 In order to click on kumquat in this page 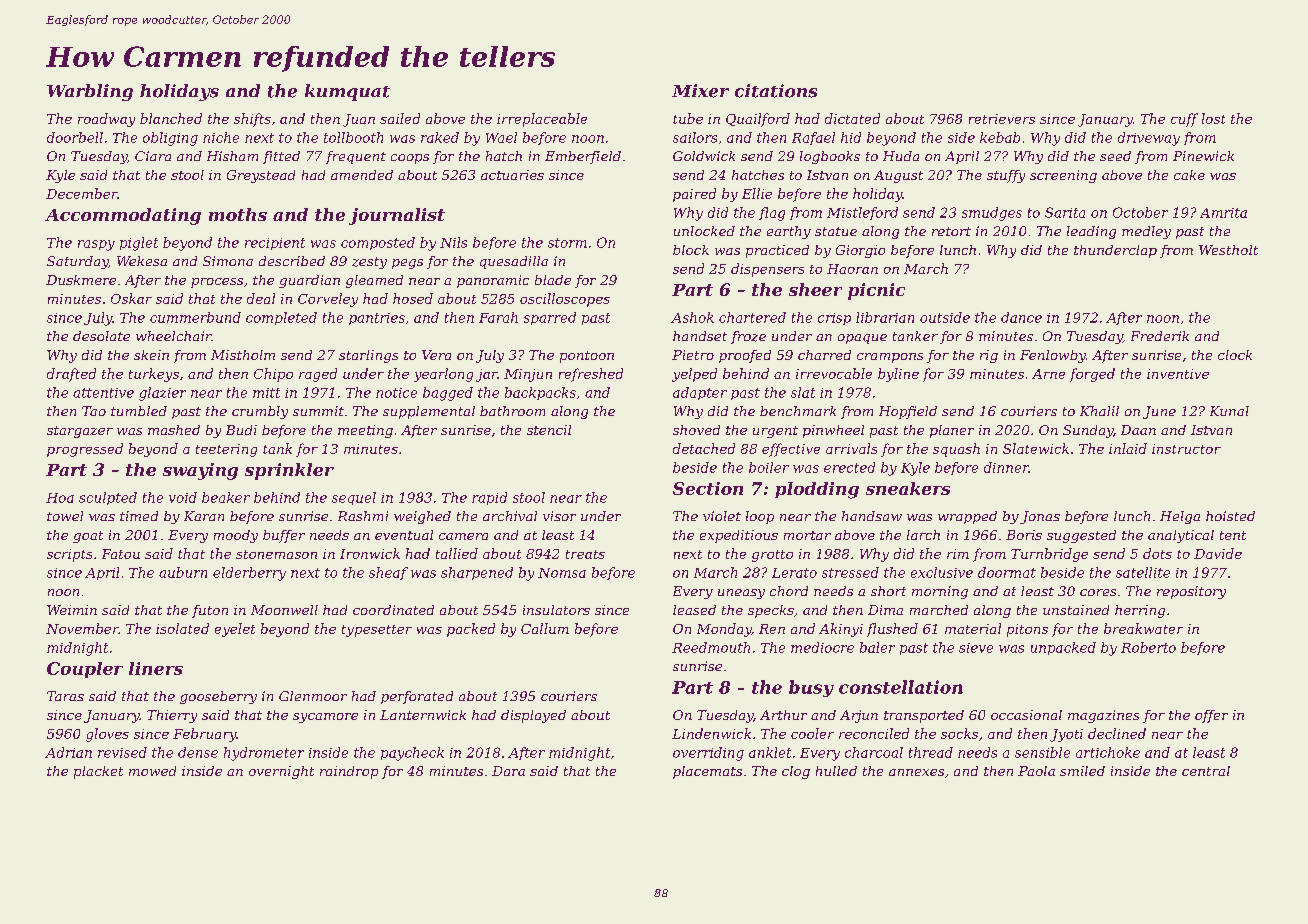, I will do `click(347, 92)`.
